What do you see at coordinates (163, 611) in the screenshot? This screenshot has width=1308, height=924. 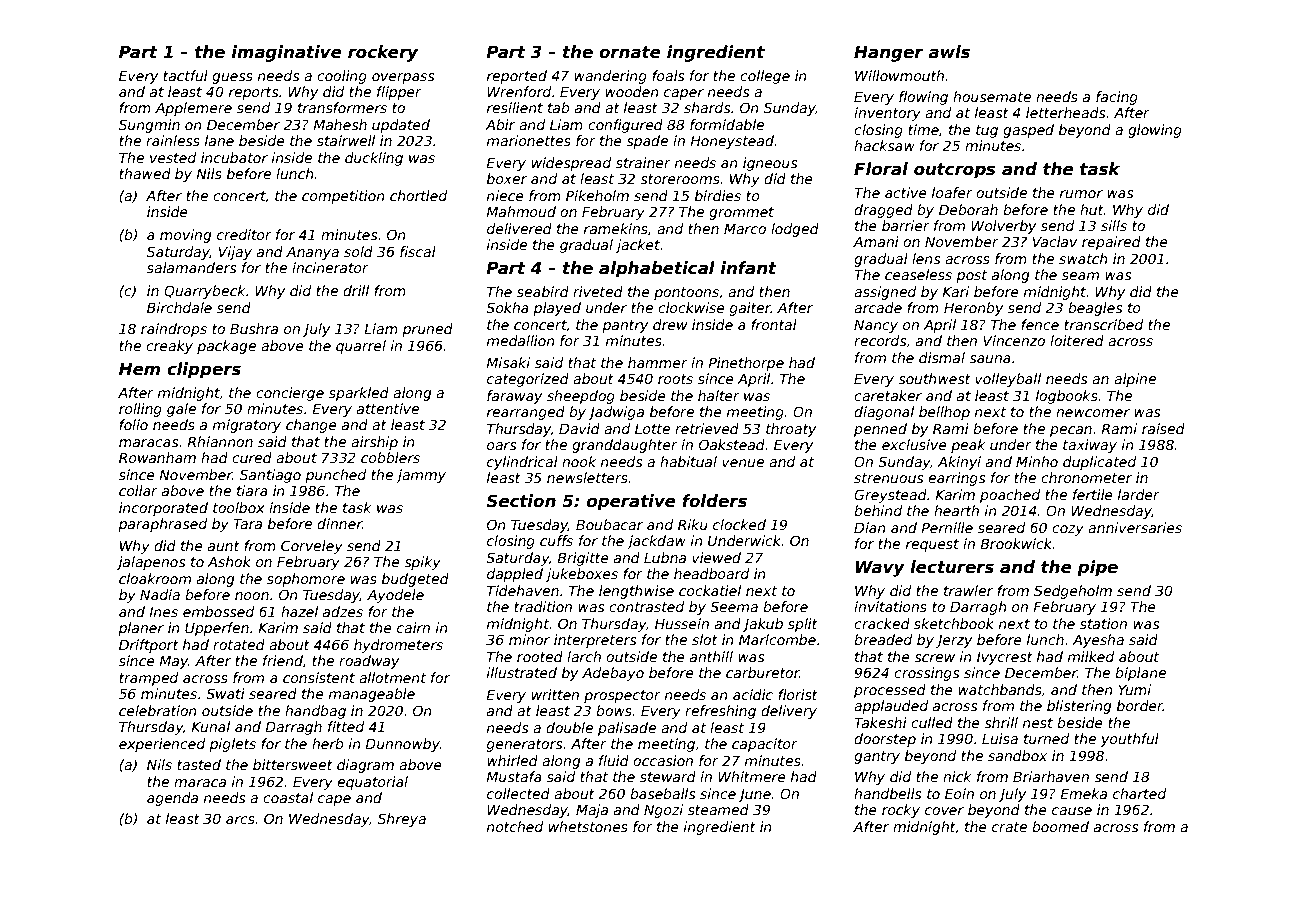 I see `Ines` at bounding box center [163, 611].
